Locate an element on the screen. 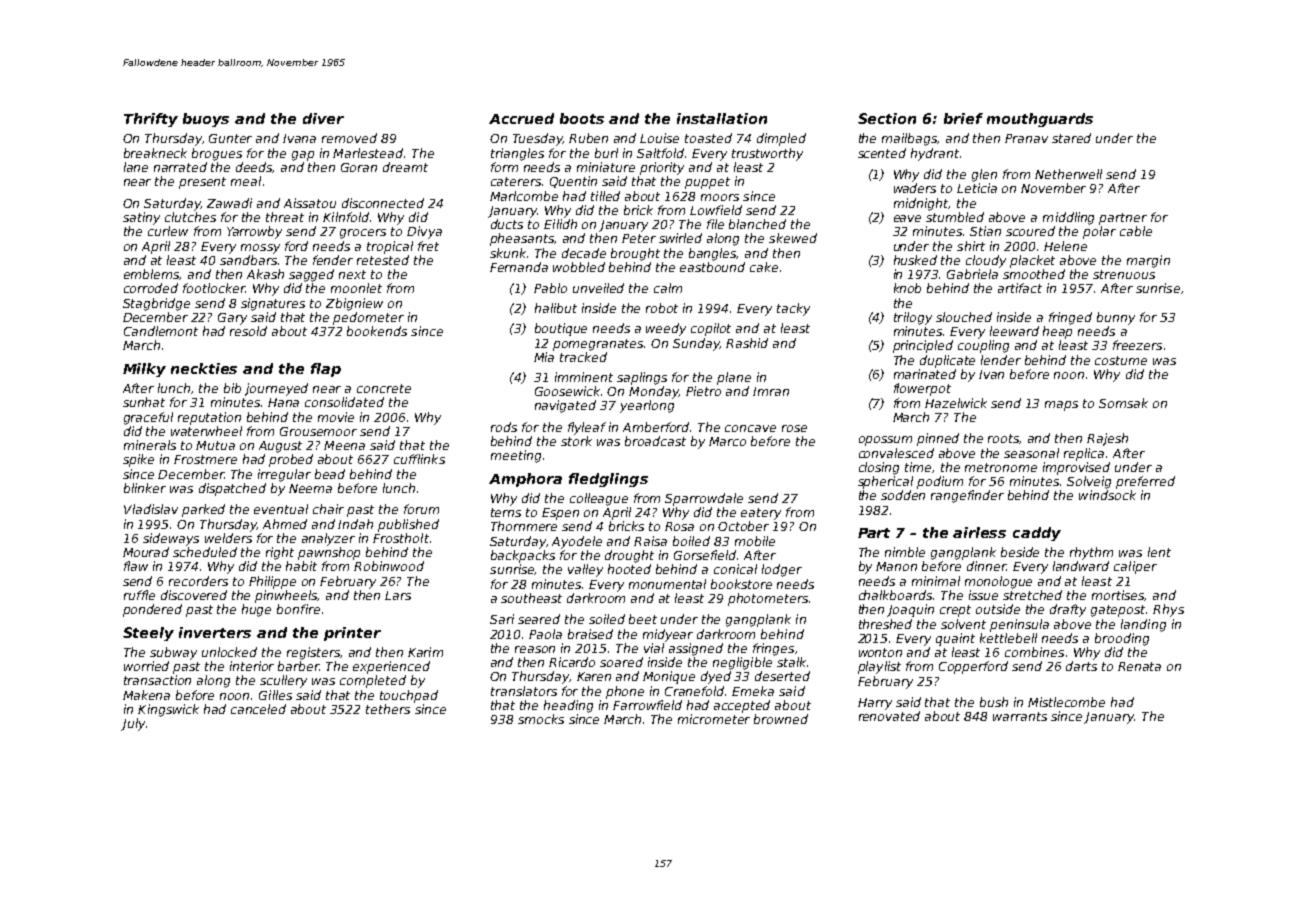  installation is located at coordinates (722, 118).
